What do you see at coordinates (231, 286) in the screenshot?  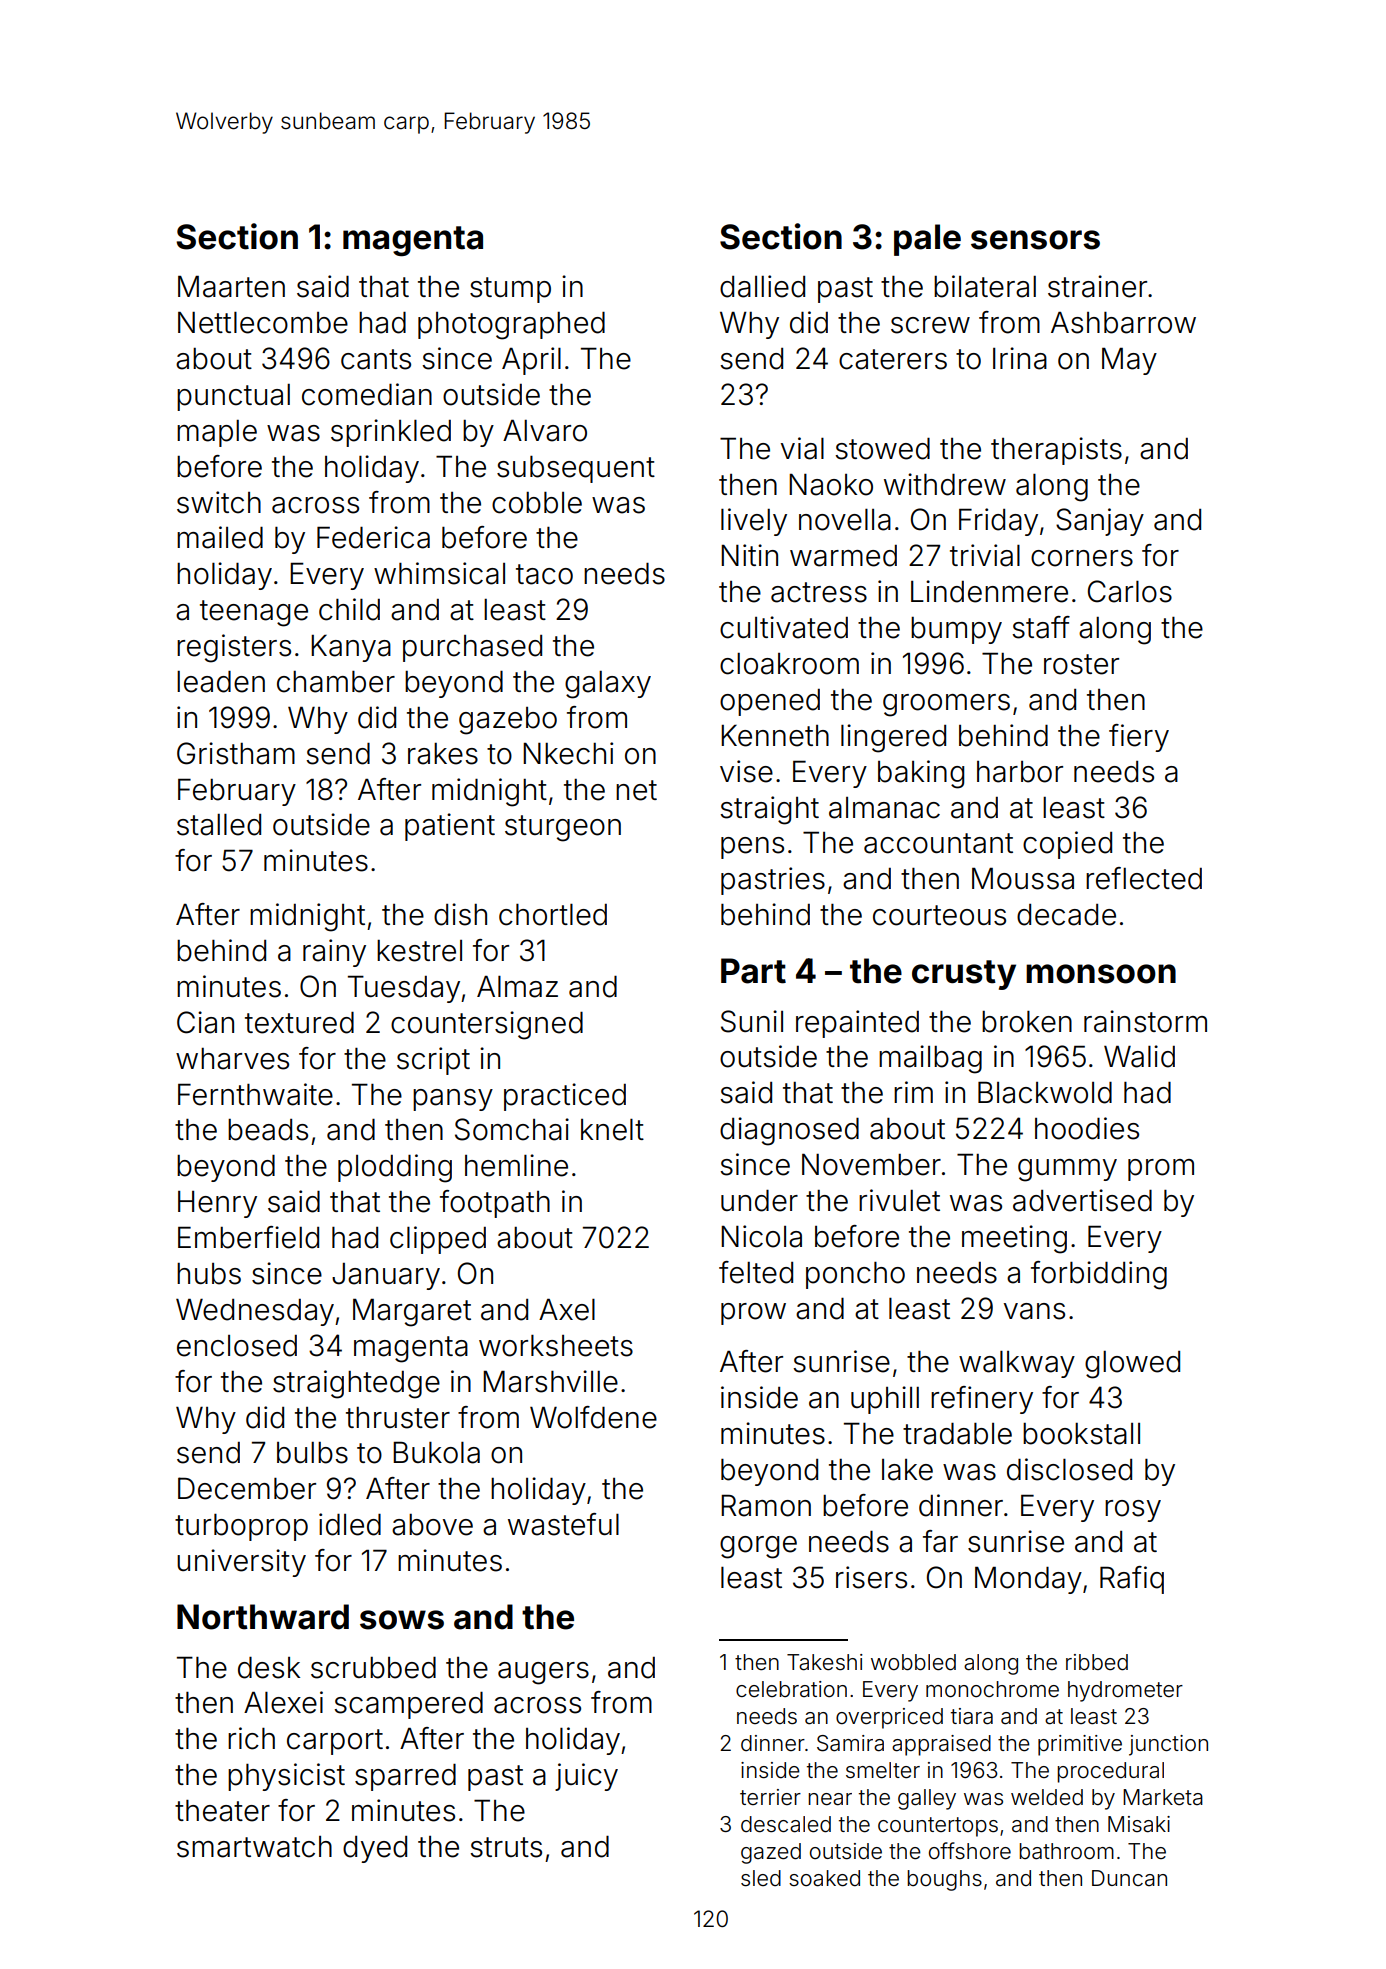 I see `Maarten` at bounding box center [231, 286].
